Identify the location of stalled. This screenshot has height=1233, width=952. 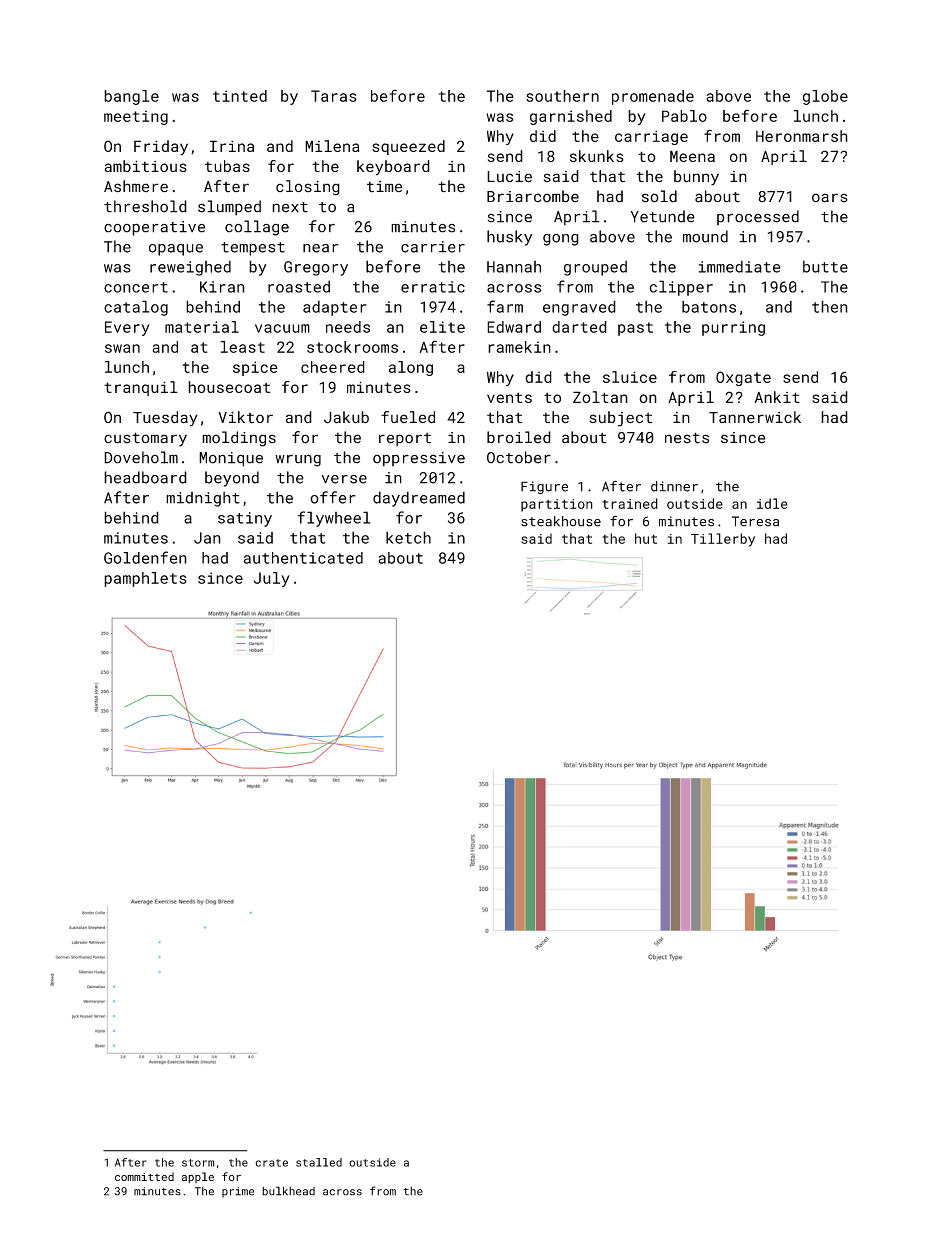
(319, 1162).
